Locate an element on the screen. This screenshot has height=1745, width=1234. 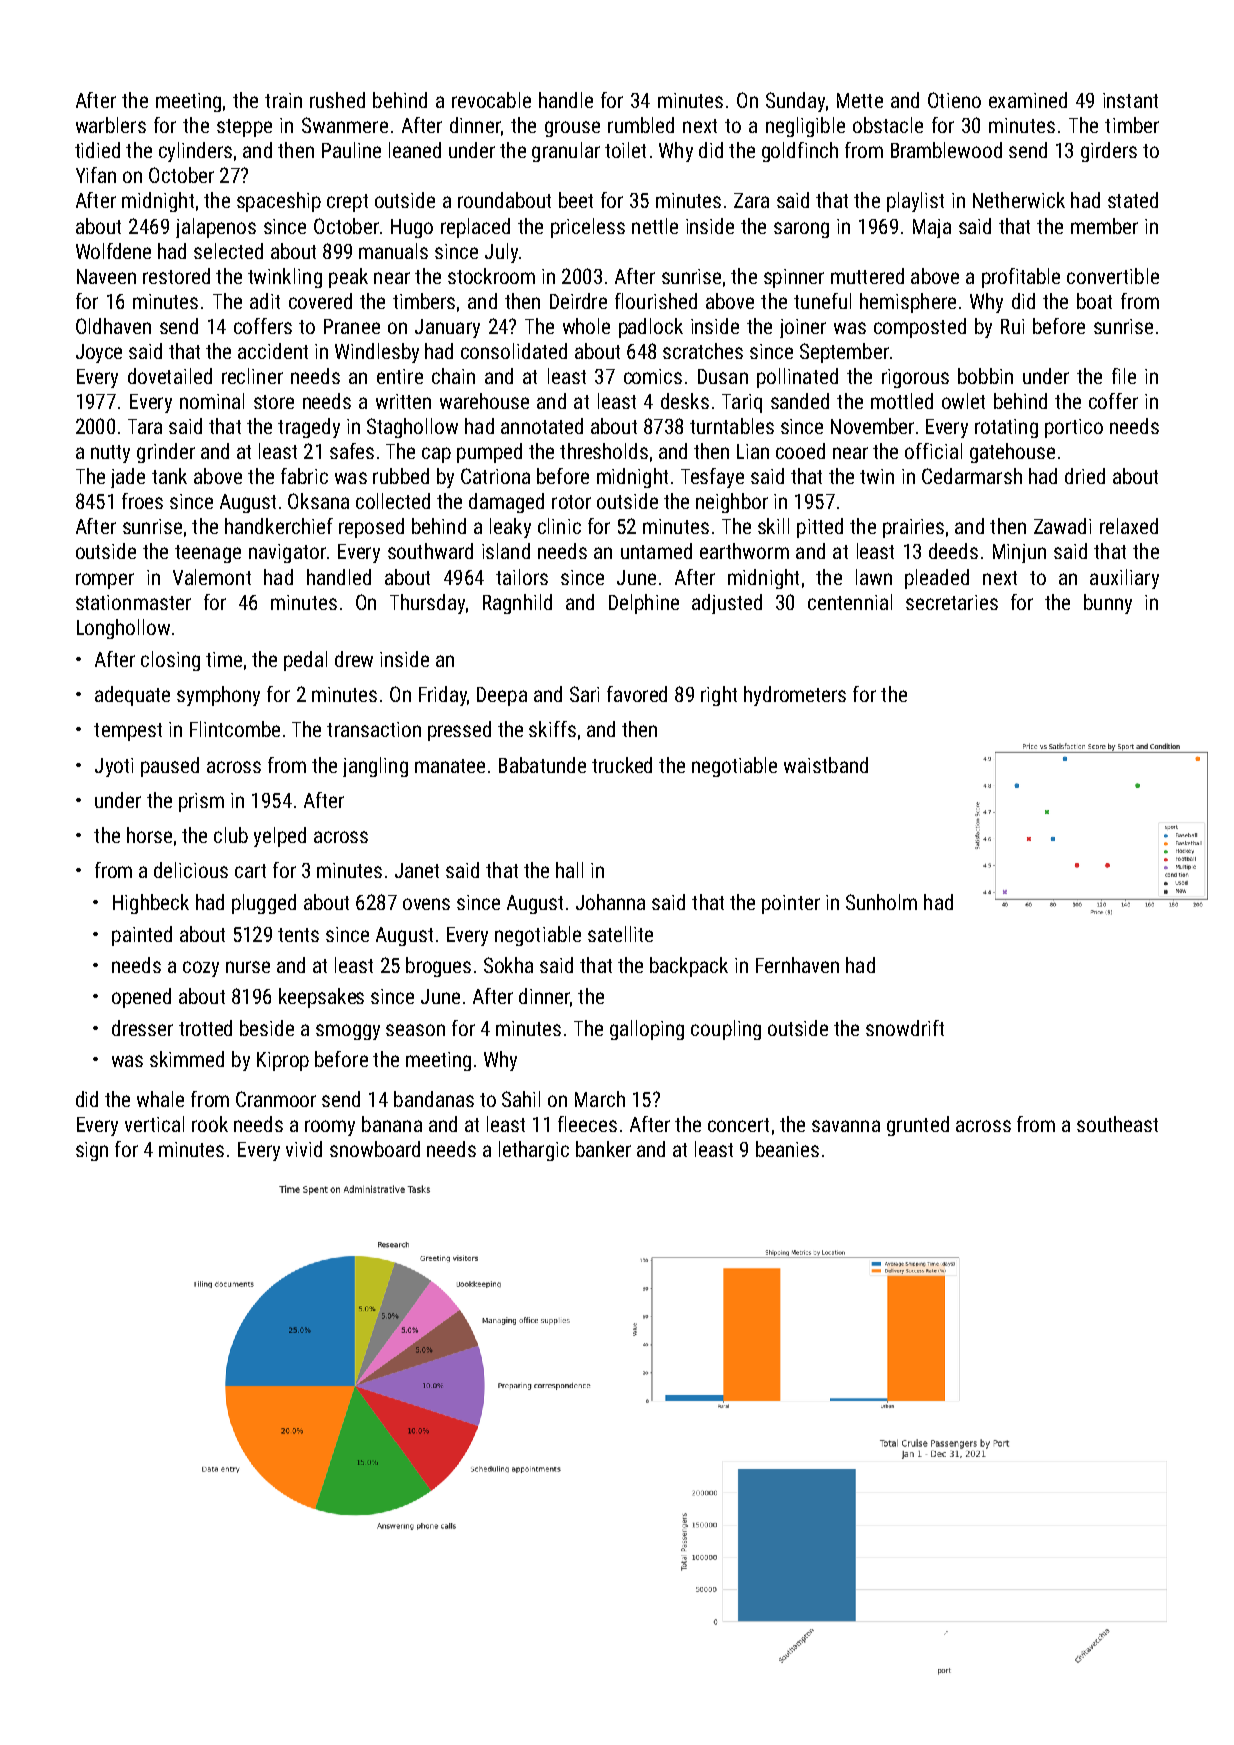
Otieno is located at coordinates (954, 100).
